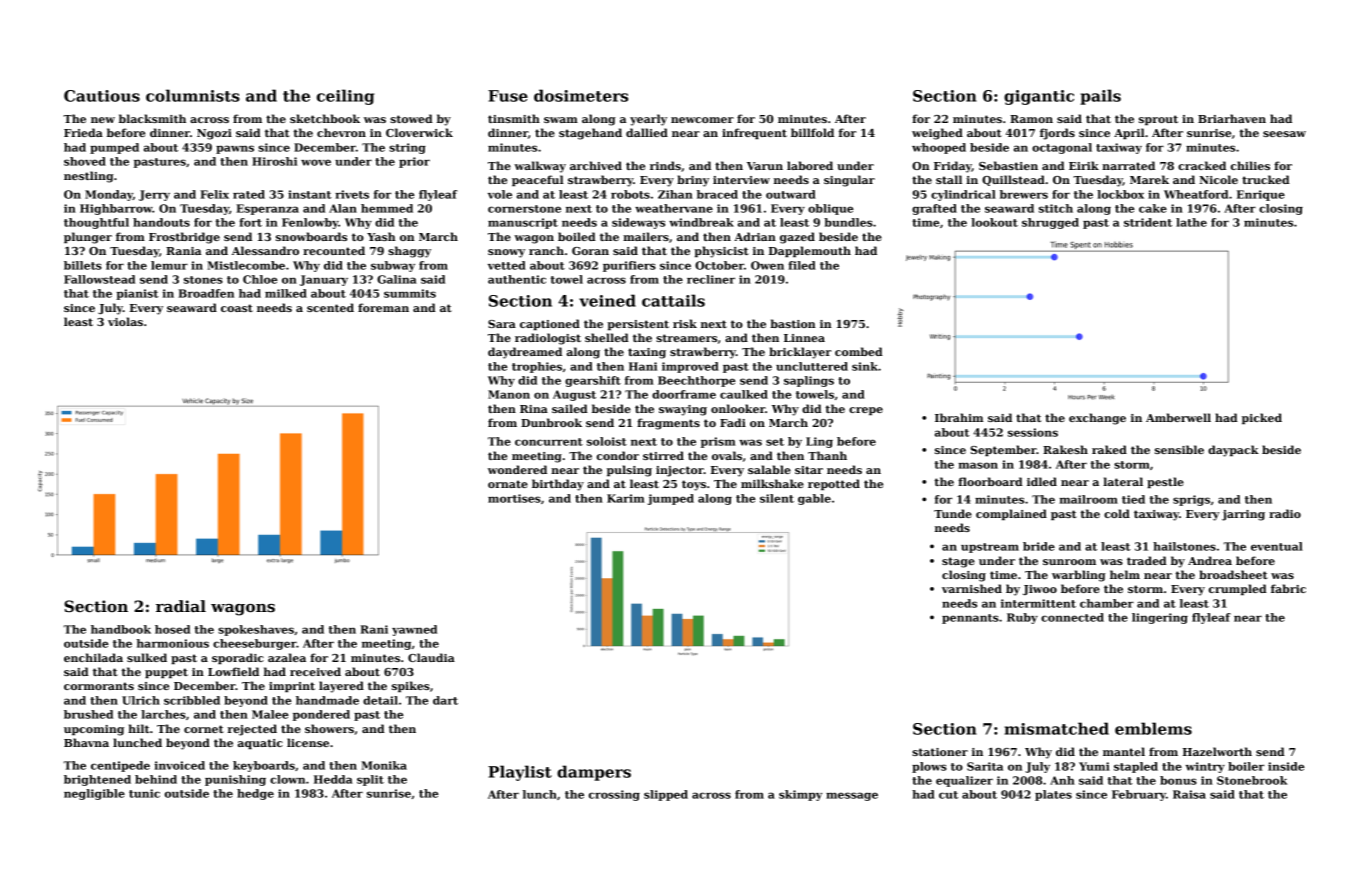 The image size is (1372, 887). Describe the element at coordinates (445, 700) in the screenshot. I see `dart` at that location.
